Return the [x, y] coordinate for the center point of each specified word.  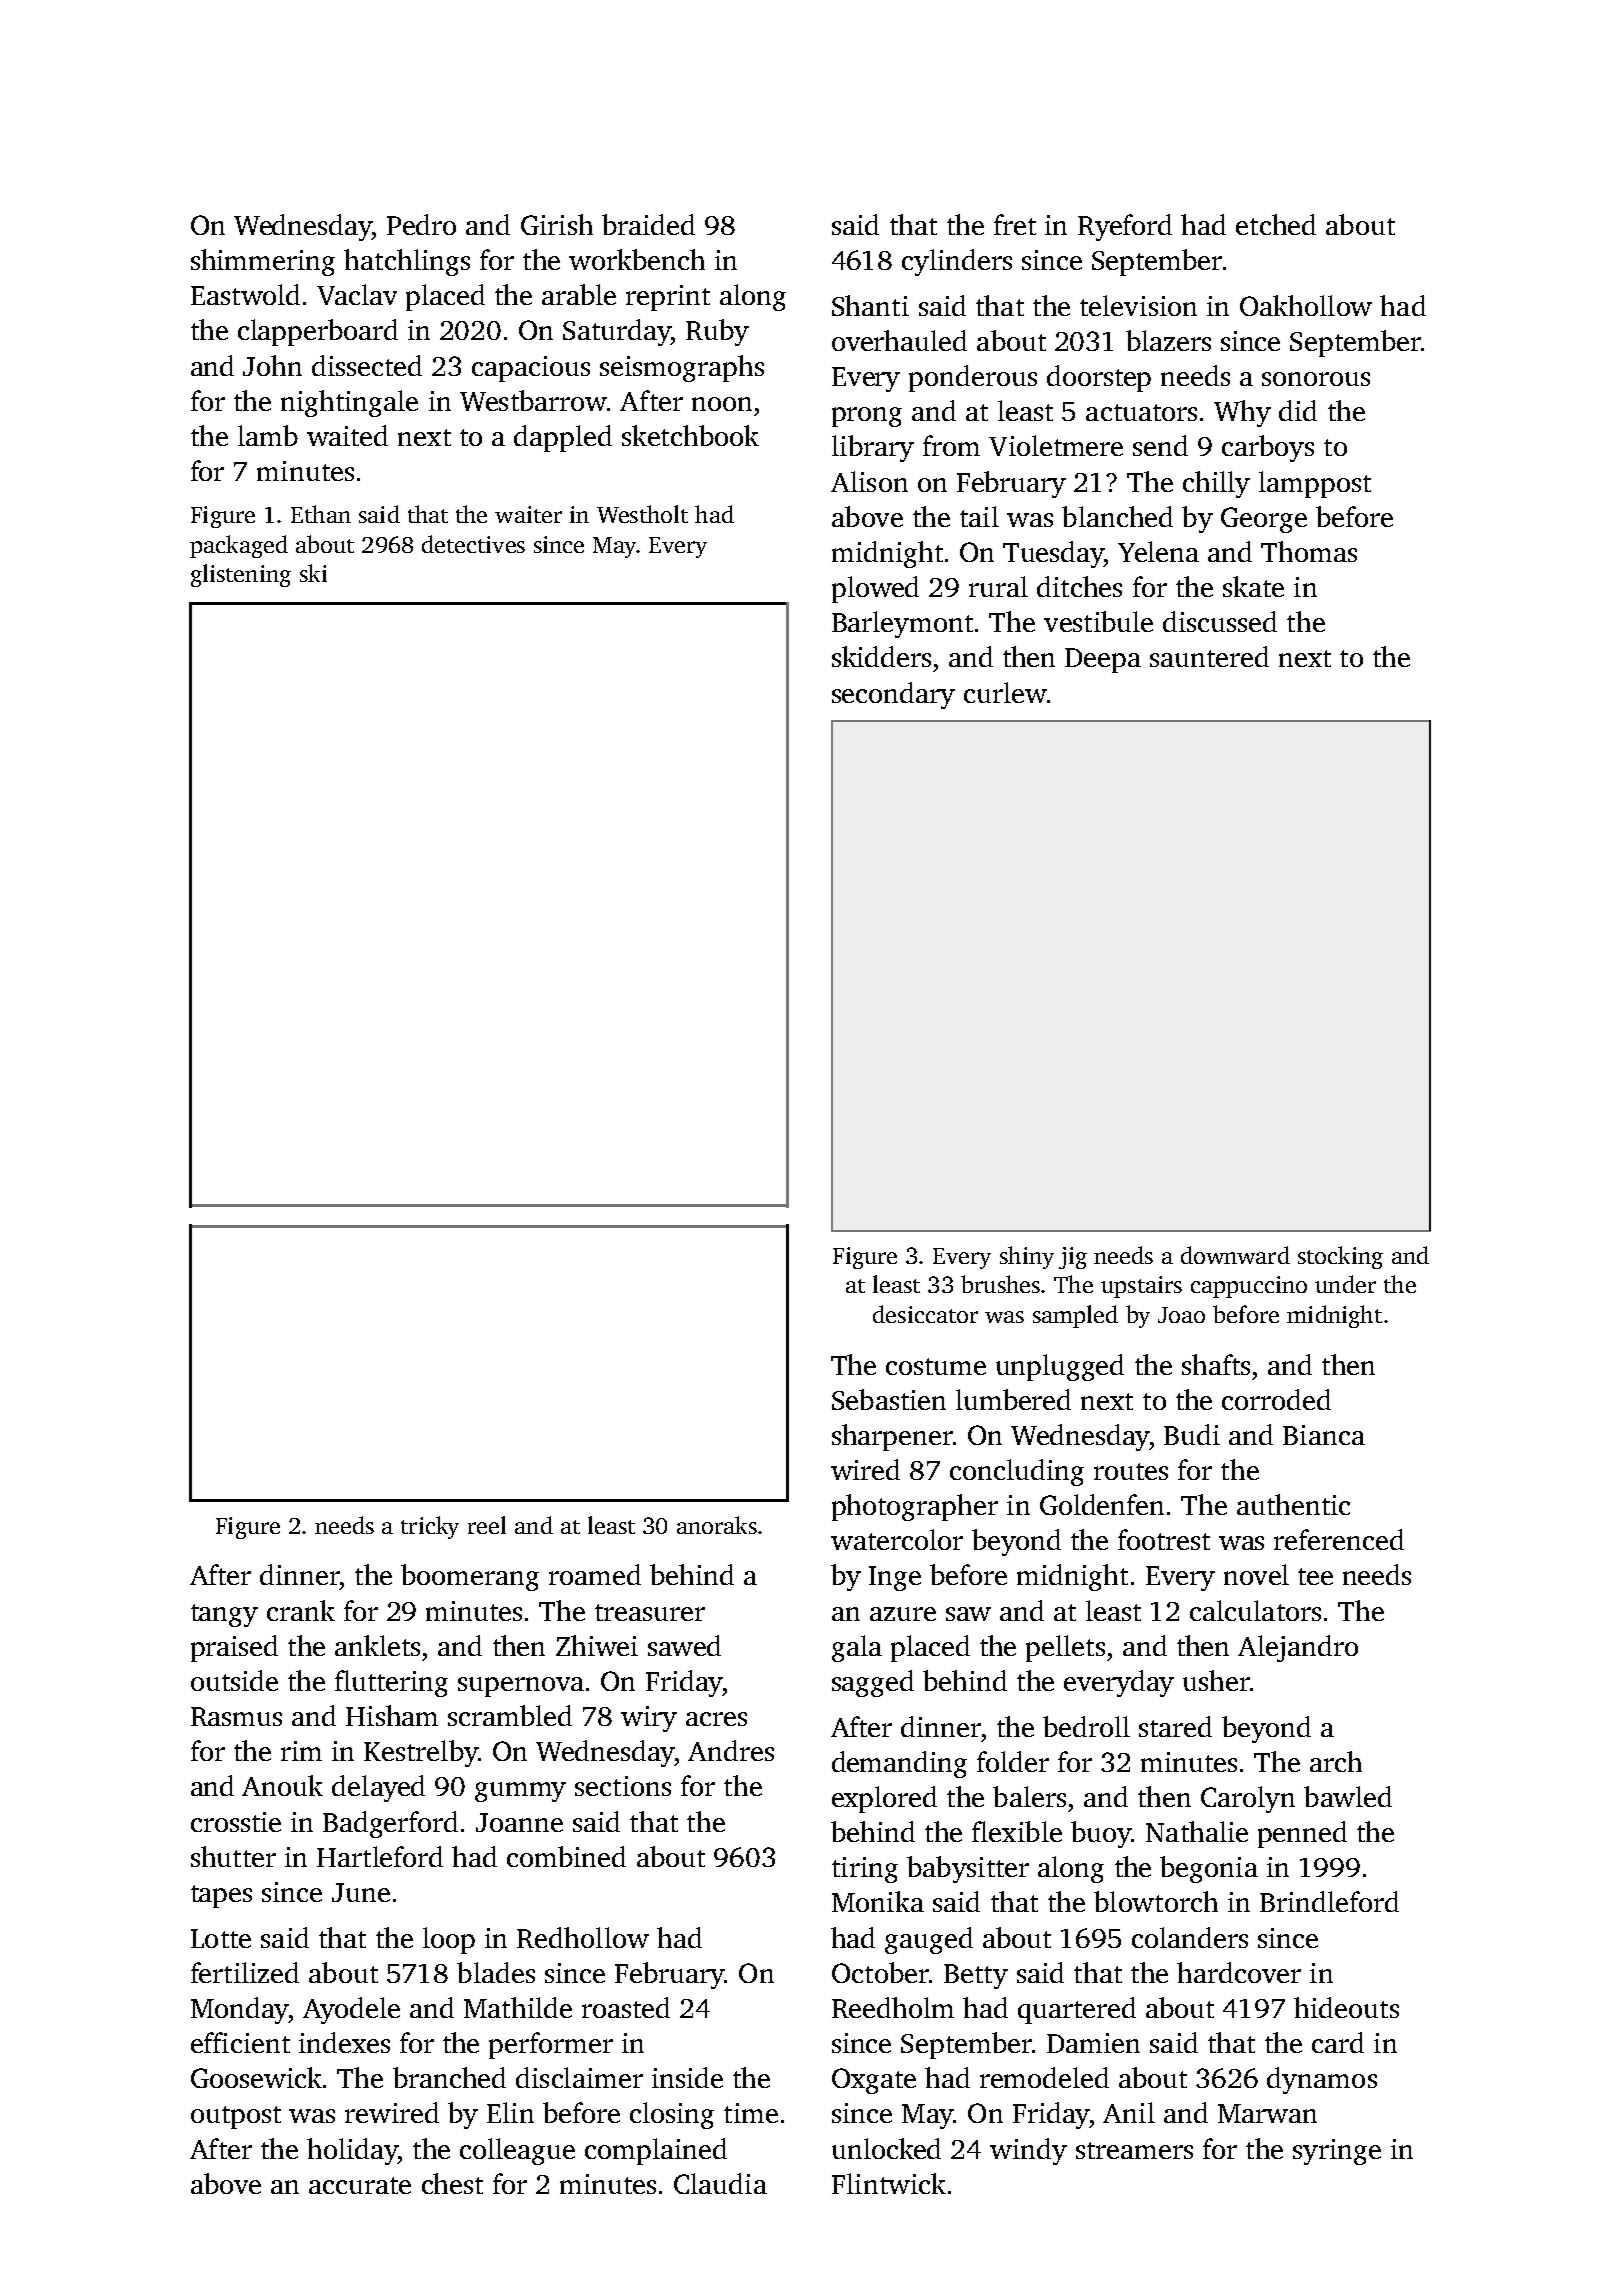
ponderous [973, 378]
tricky [430, 1527]
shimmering [263, 262]
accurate [360, 2185]
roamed [595, 1574]
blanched [1117, 516]
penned [1302, 1834]
